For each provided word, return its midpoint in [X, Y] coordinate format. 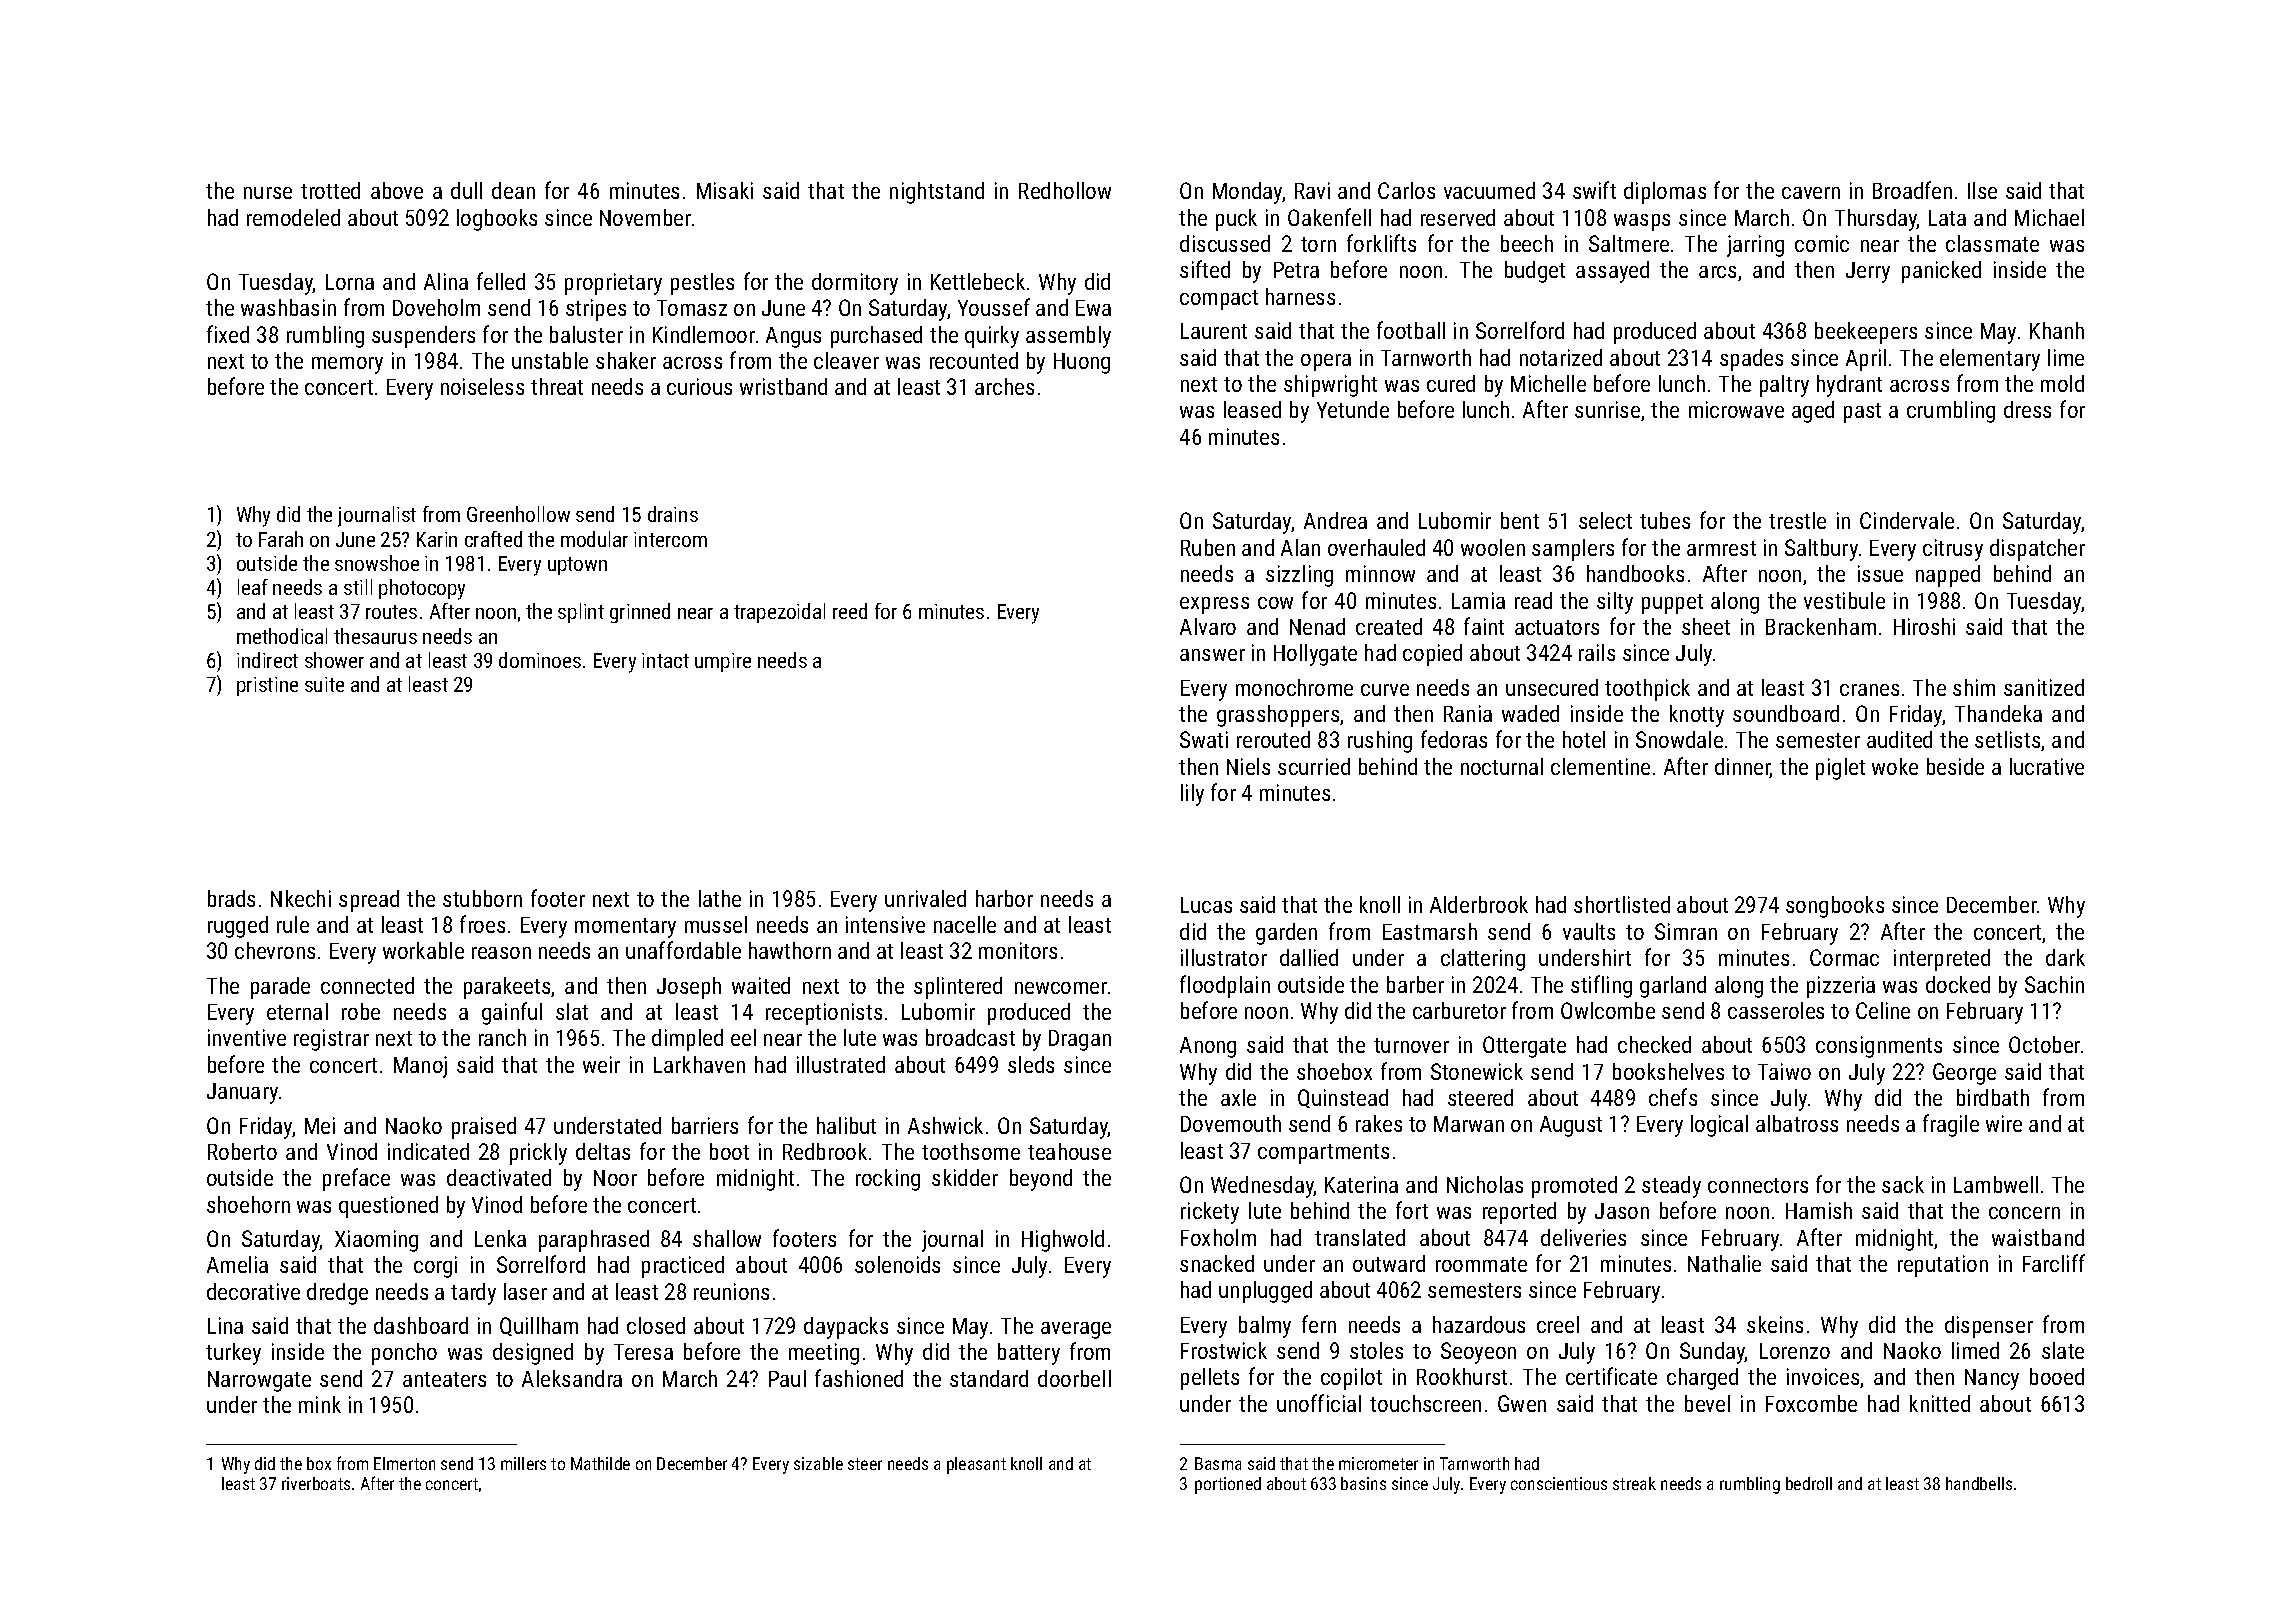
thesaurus [375, 636]
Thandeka [1998, 713]
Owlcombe [1608, 1010]
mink [320, 1404]
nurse [268, 193]
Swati [1204, 739]
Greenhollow [518, 514]
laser [525, 1291]
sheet [1706, 626]
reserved [1458, 217]
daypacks [846, 1328]
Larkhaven [699, 1064]
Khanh [2057, 330]
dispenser [1989, 1327]
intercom [670, 539]
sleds [1031, 1064]
